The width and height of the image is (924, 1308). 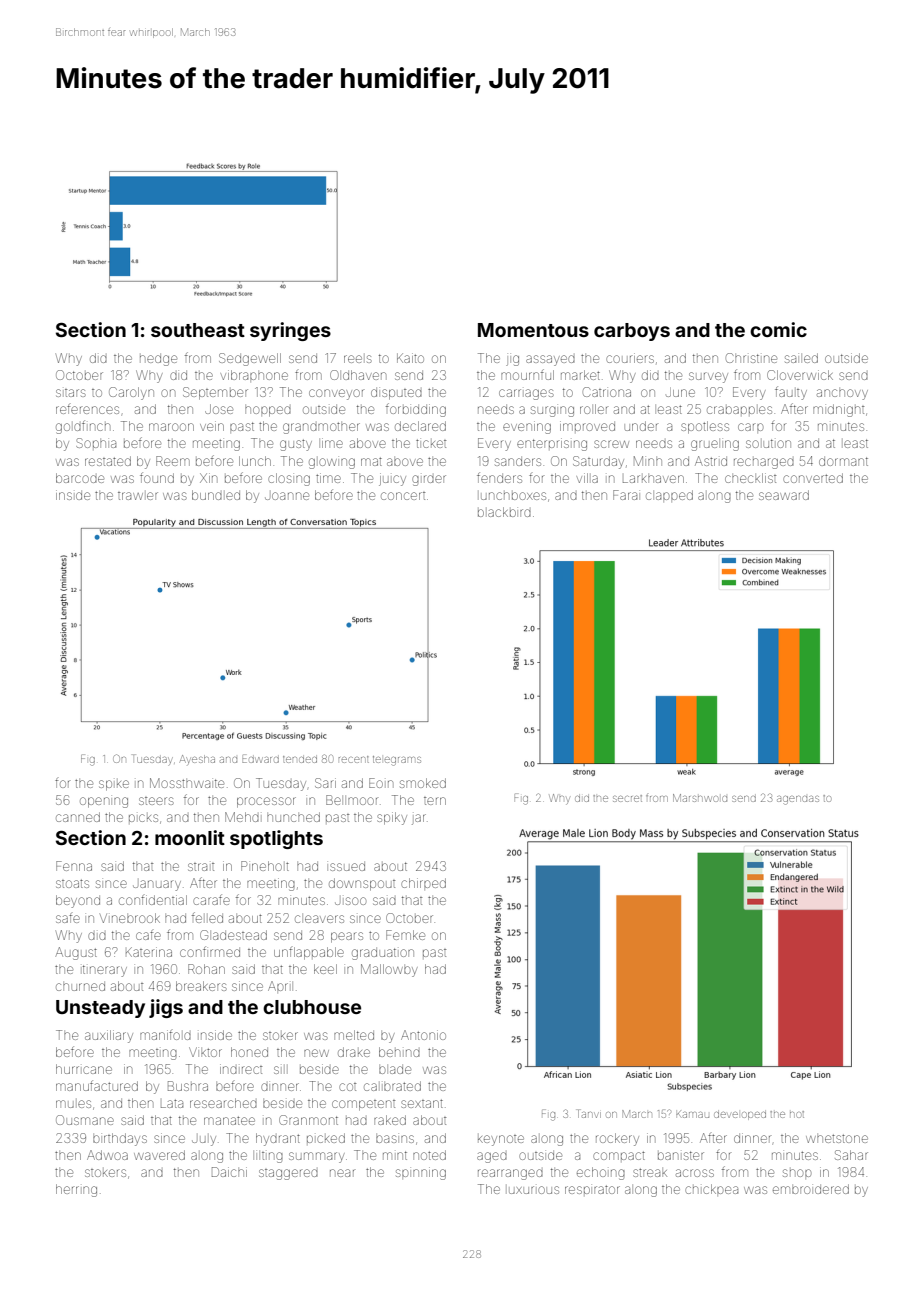 I want to click on sailed, so click(x=801, y=358).
